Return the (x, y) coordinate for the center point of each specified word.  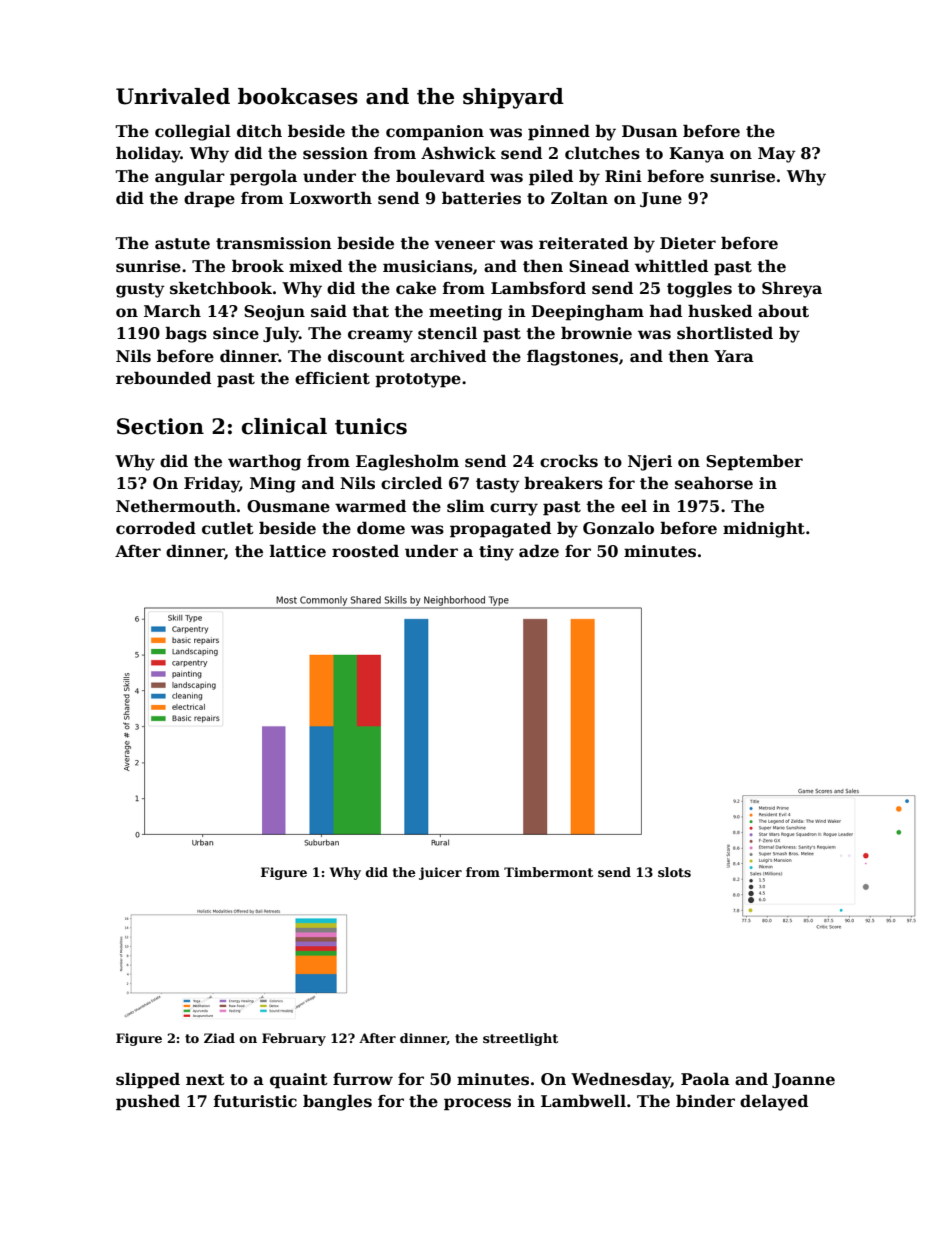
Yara (734, 356)
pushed (148, 1102)
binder (705, 1101)
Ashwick (458, 153)
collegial (193, 132)
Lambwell (583, 1101)
